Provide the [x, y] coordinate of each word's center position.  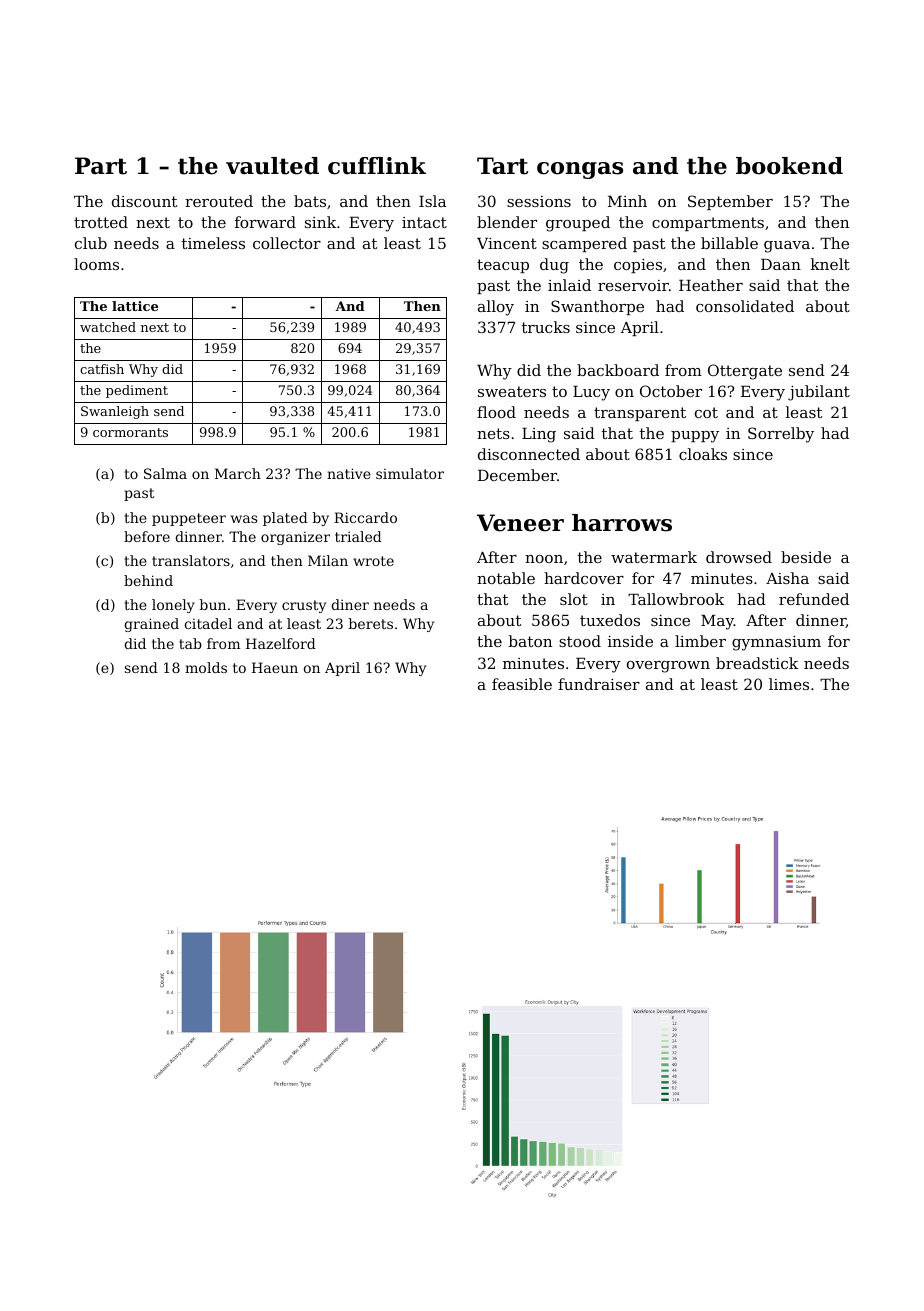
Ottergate [745, 372]
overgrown [668, 667]
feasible [522, 684]
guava [787, 247]
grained [152, 625]
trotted [101, 222]
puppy [695, 437]
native [349, 473]
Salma [165, 473]
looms [96, 264]
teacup [503, 266]
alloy [496, 308]
